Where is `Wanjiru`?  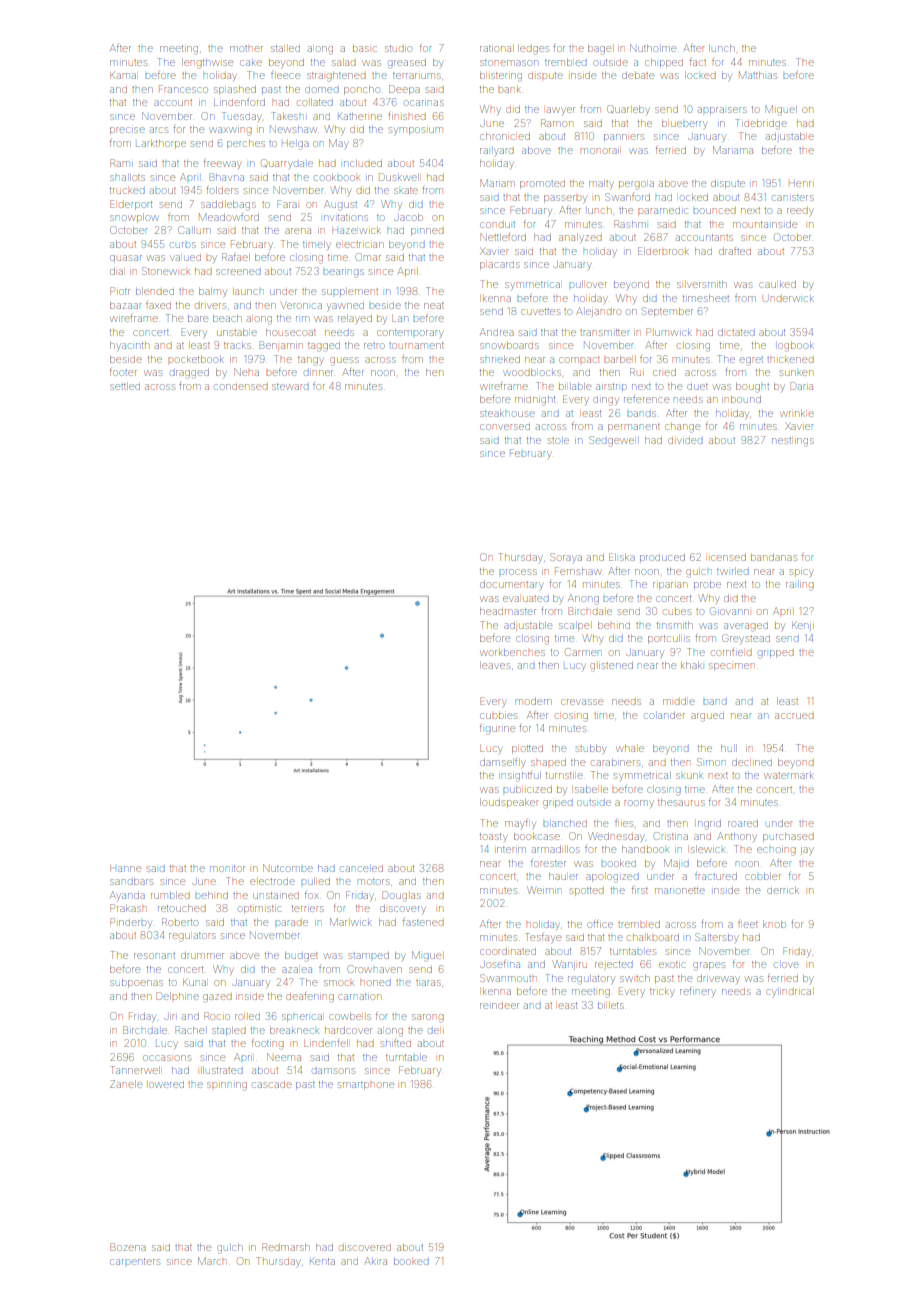
Wanjiru is located at coordinates (570, 965).
